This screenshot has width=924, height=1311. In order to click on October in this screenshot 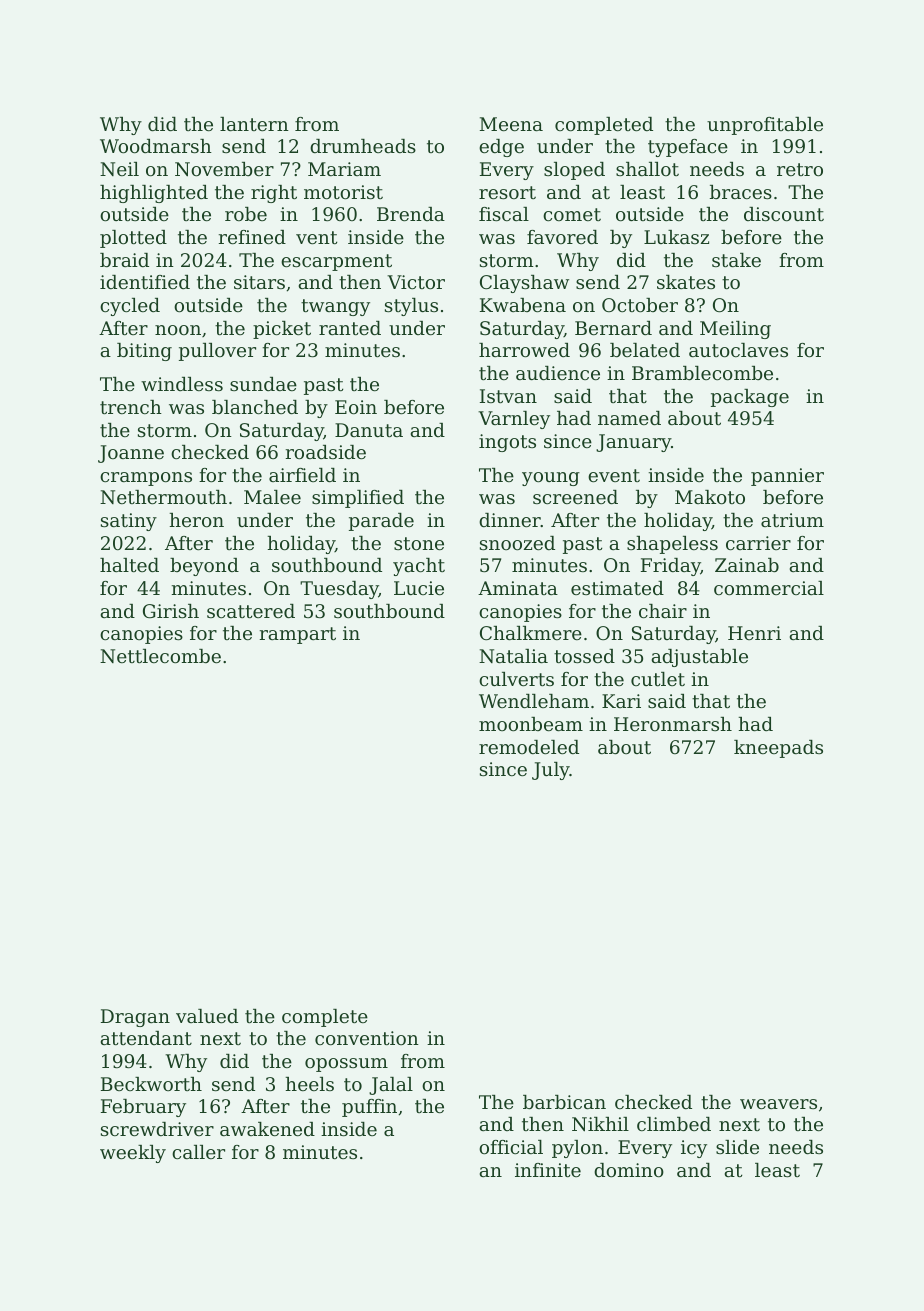, I will do `click(640, 305)`.
